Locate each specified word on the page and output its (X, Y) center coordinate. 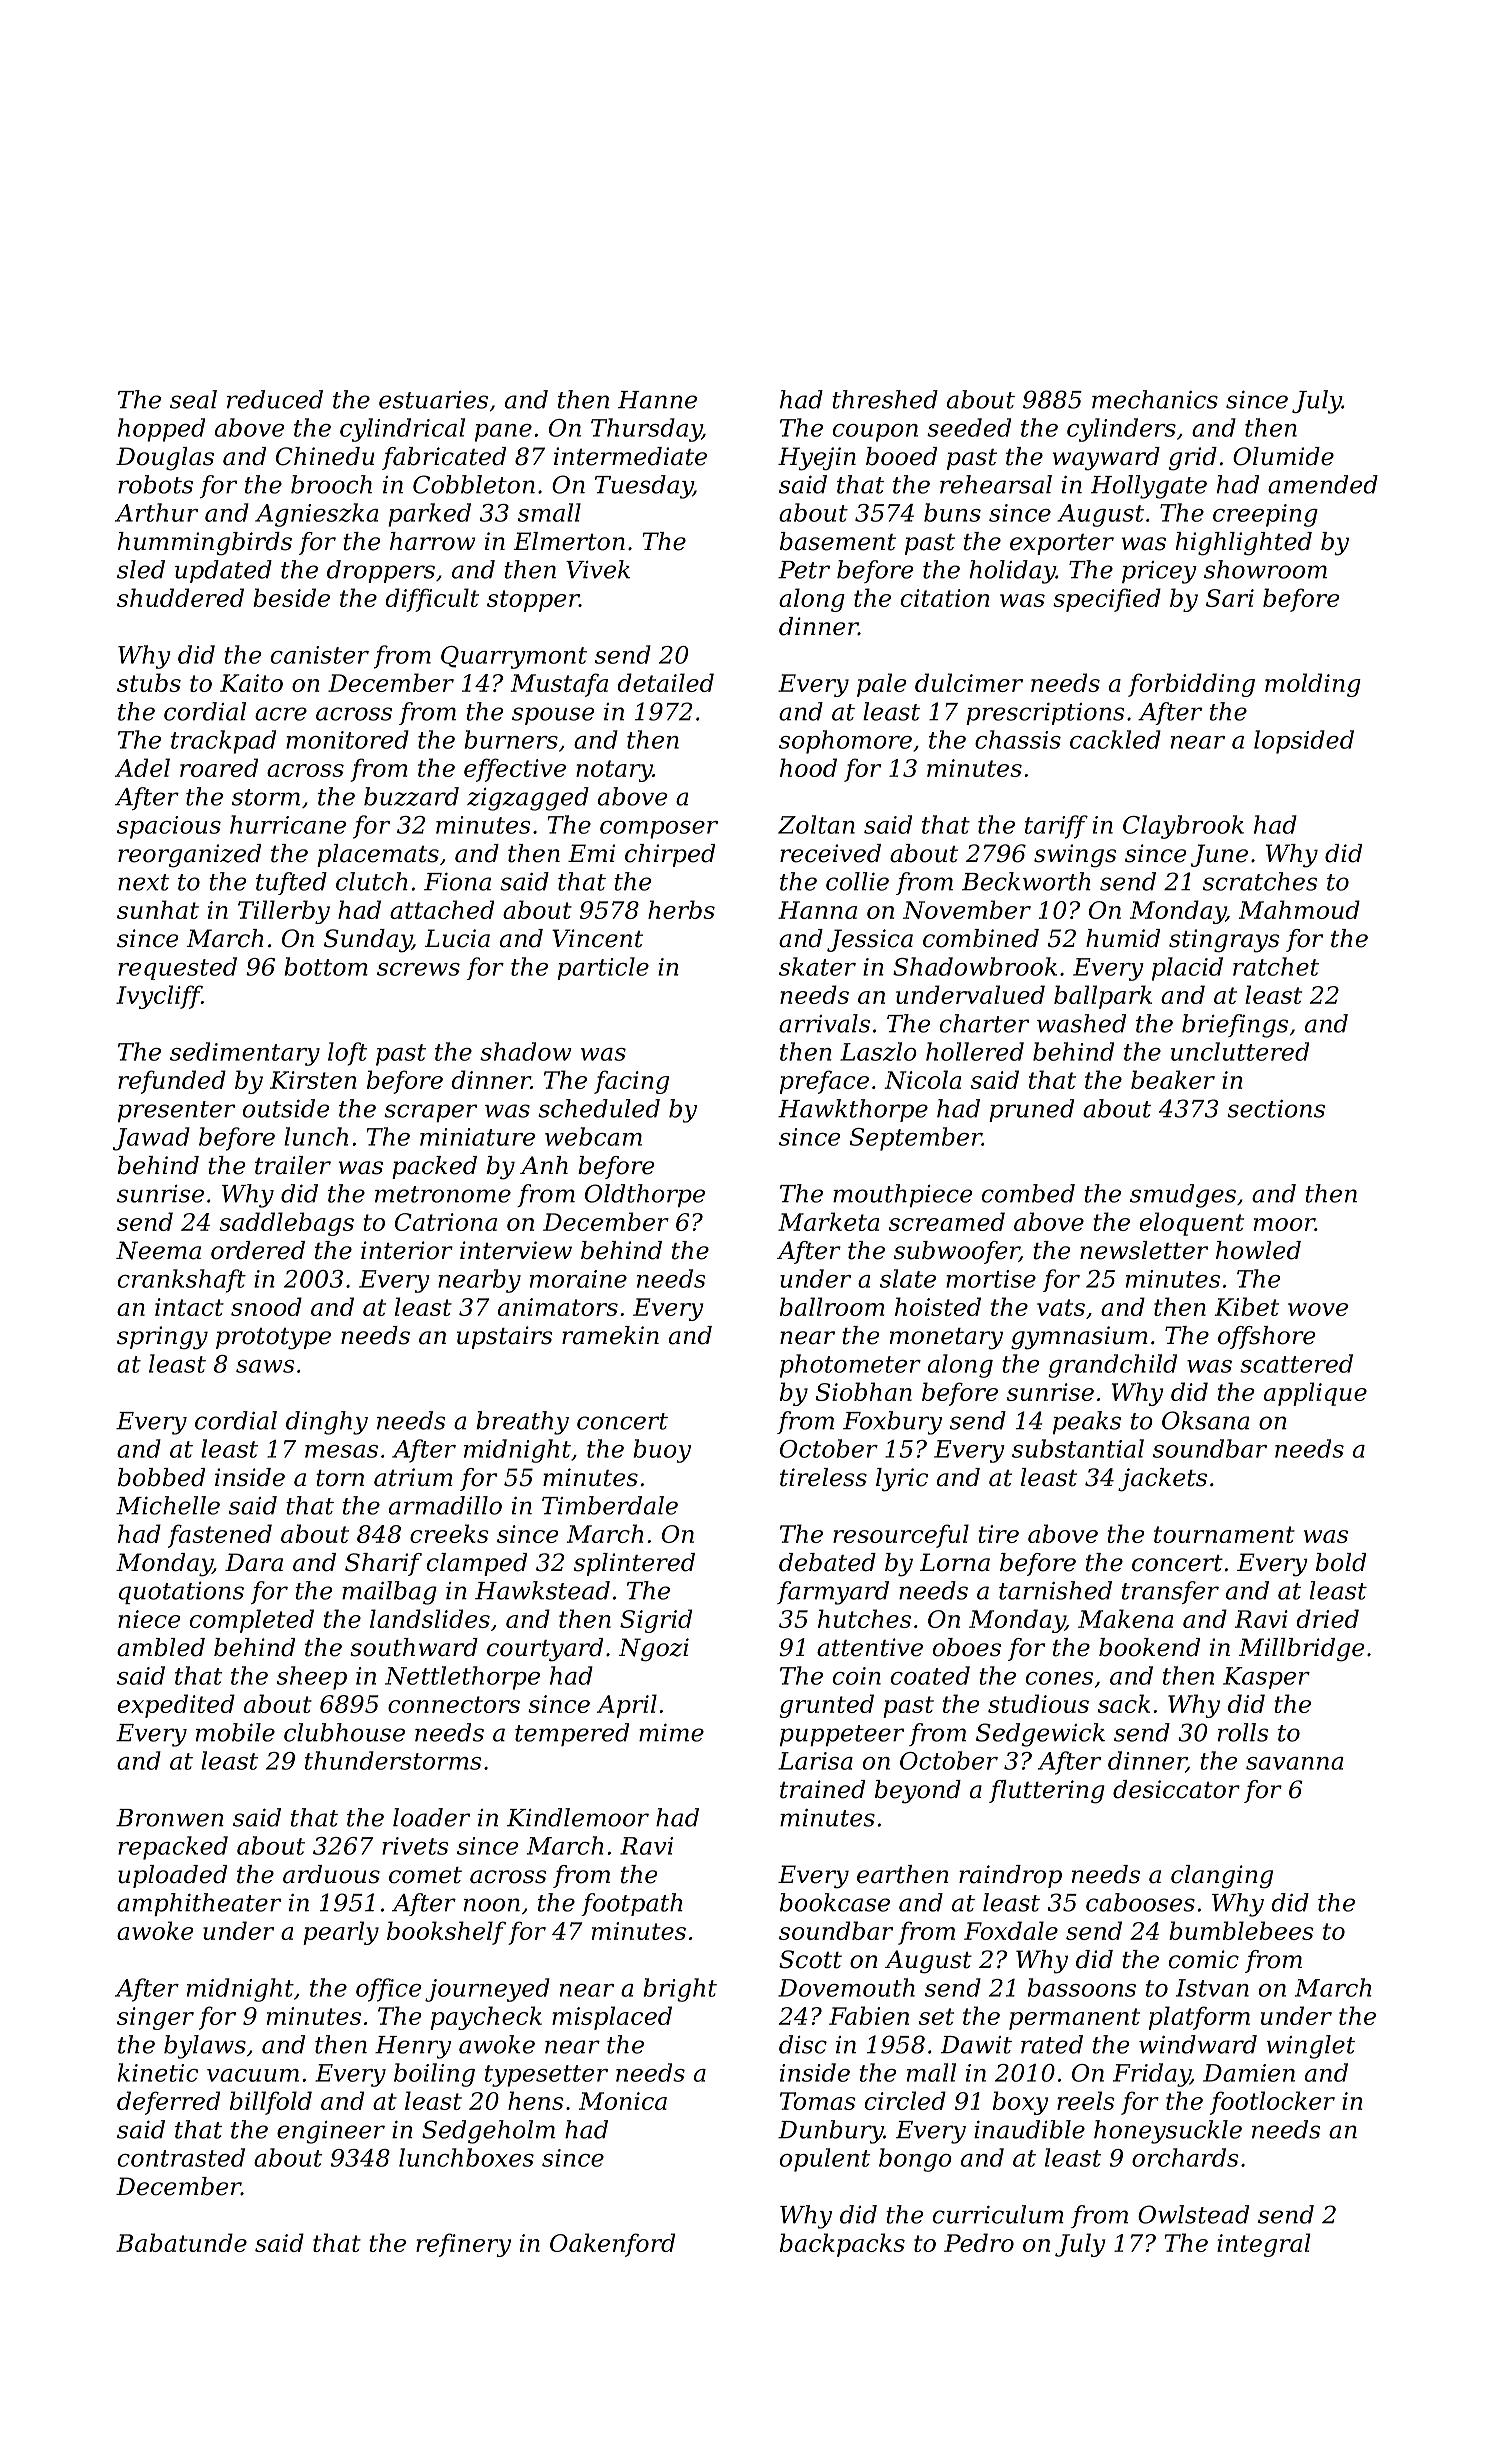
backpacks (842, 2245)
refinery (463, 2245)
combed (1028, 1193)
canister (320, 655)
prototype (273, 1339)
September (916, 1139)
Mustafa (559, 685)
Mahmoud (1299, 909)
